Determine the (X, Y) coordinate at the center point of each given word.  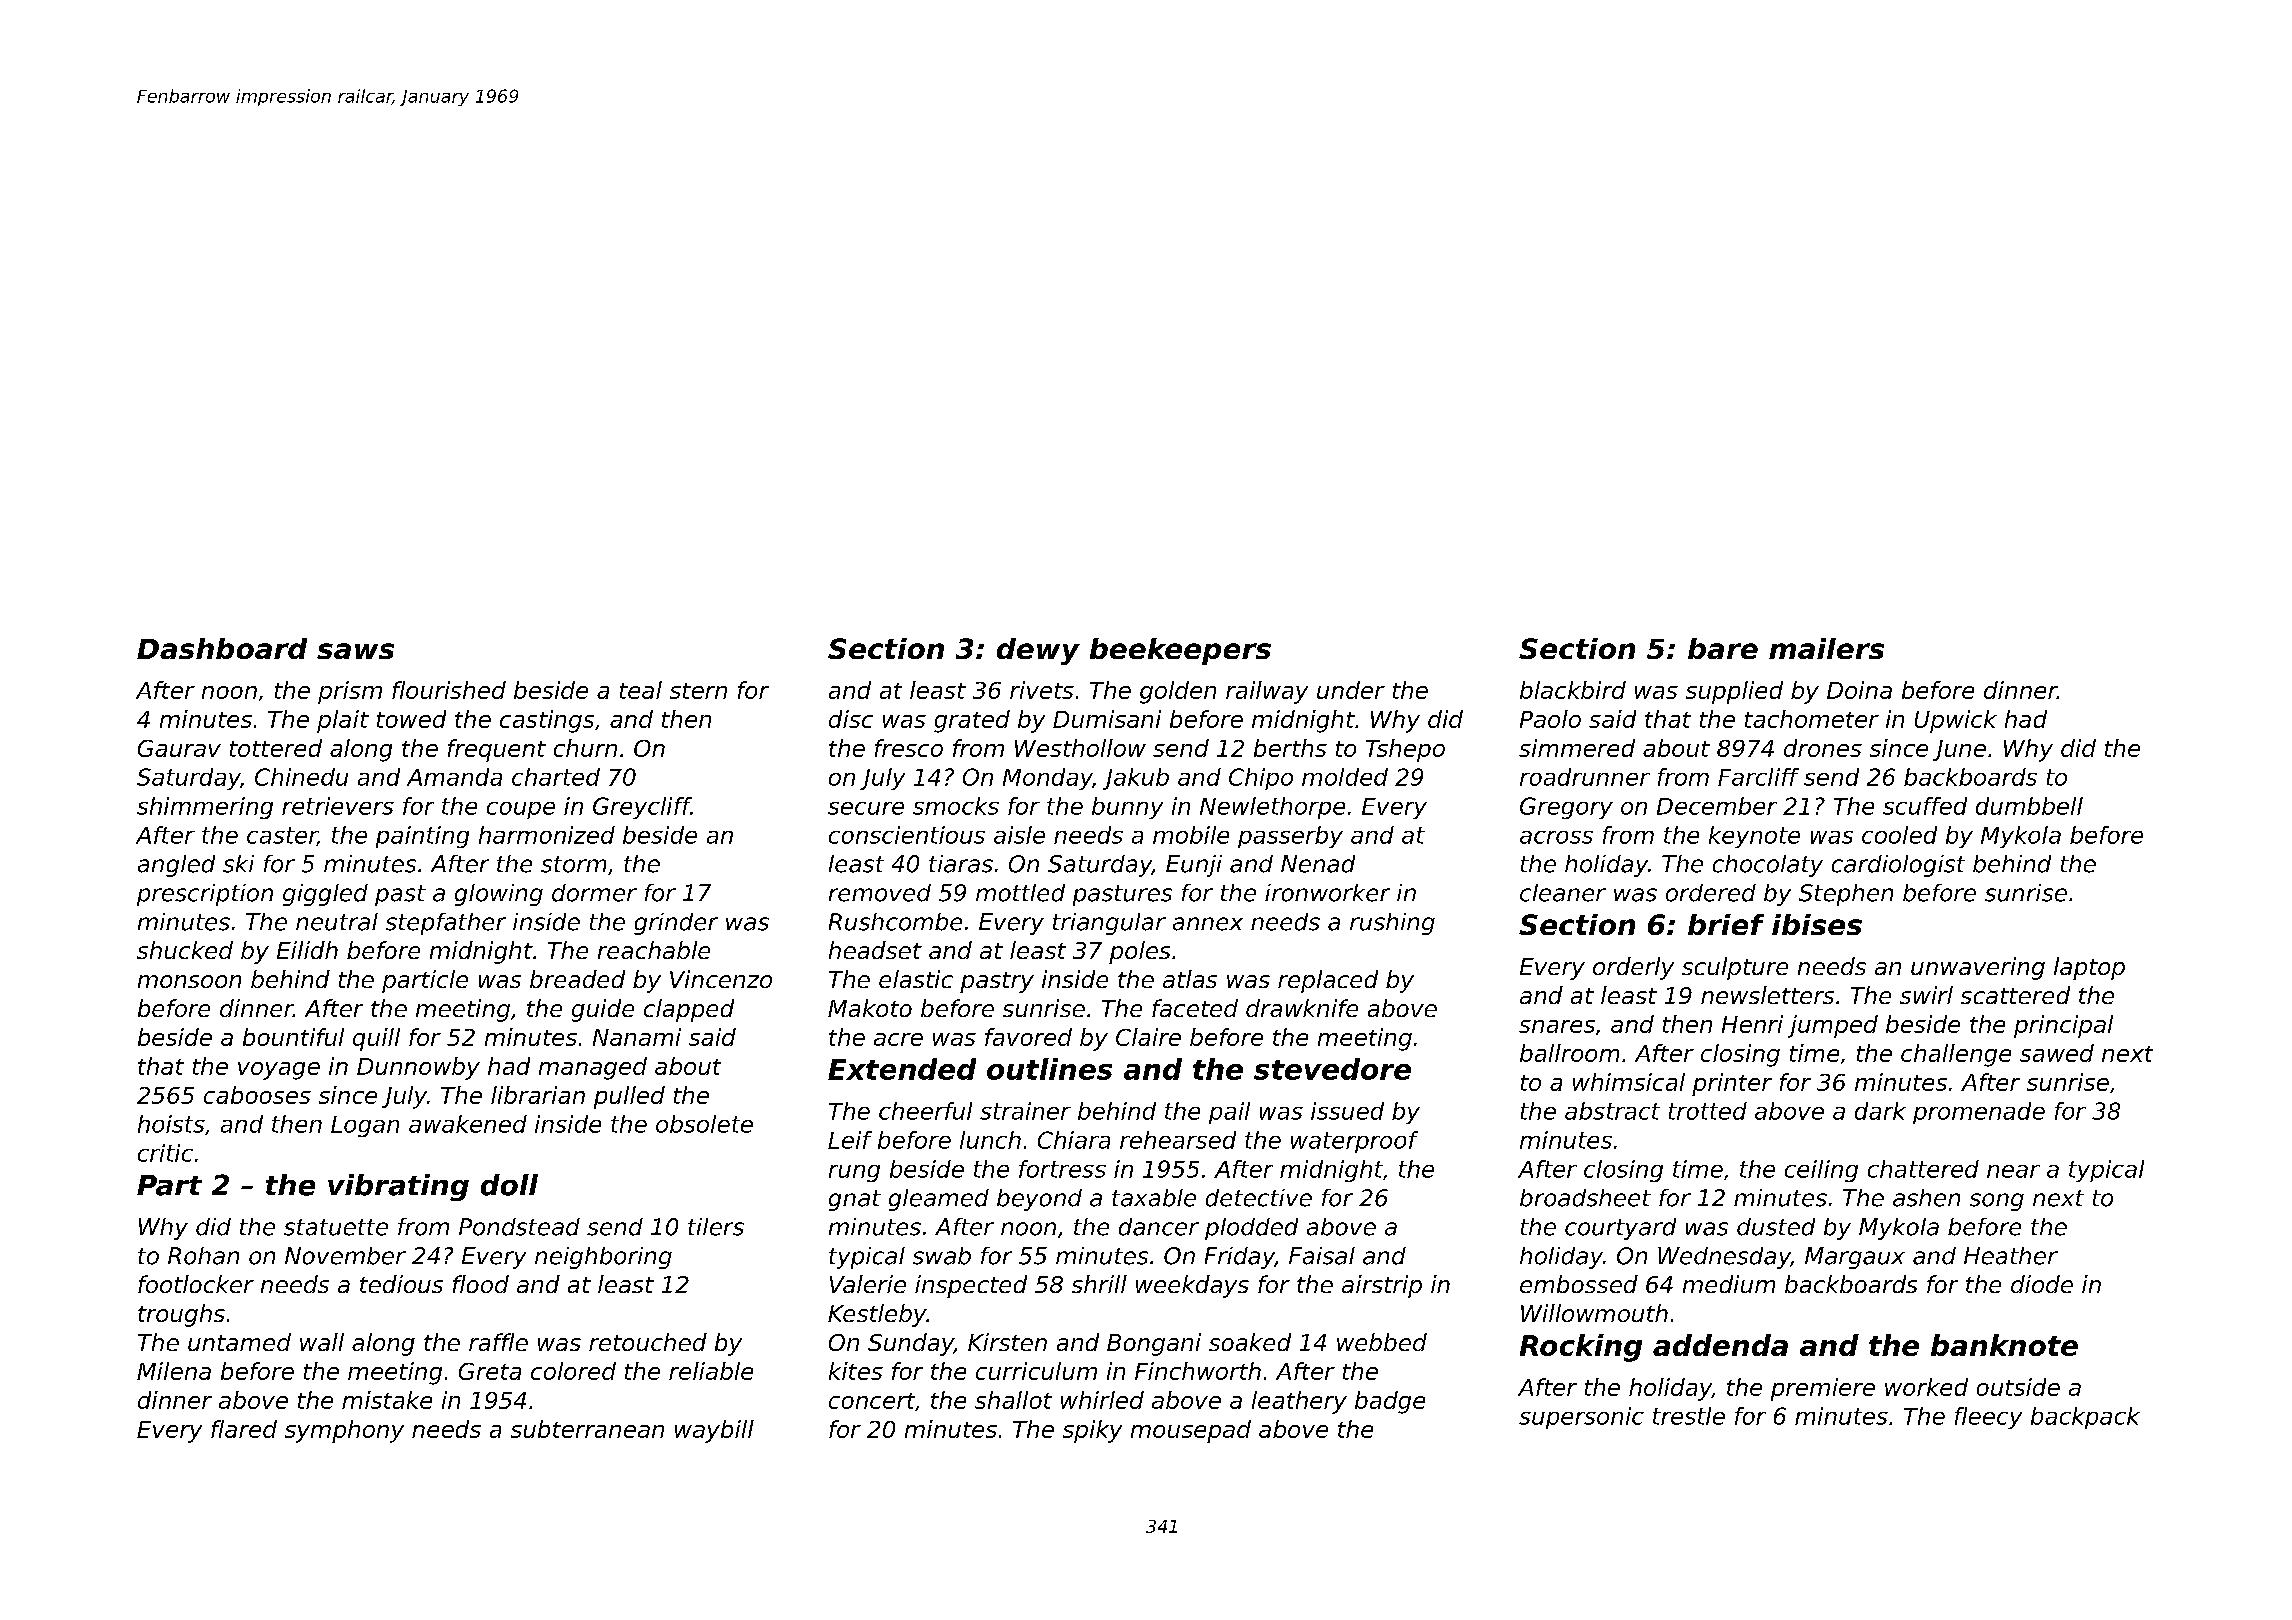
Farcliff (1758, 777)
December (1717, 806)
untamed (239, 1342)
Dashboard (222, 648)
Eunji (1194, 866)
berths (1290, 748)
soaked (1250, 1342)
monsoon (189, 981)
